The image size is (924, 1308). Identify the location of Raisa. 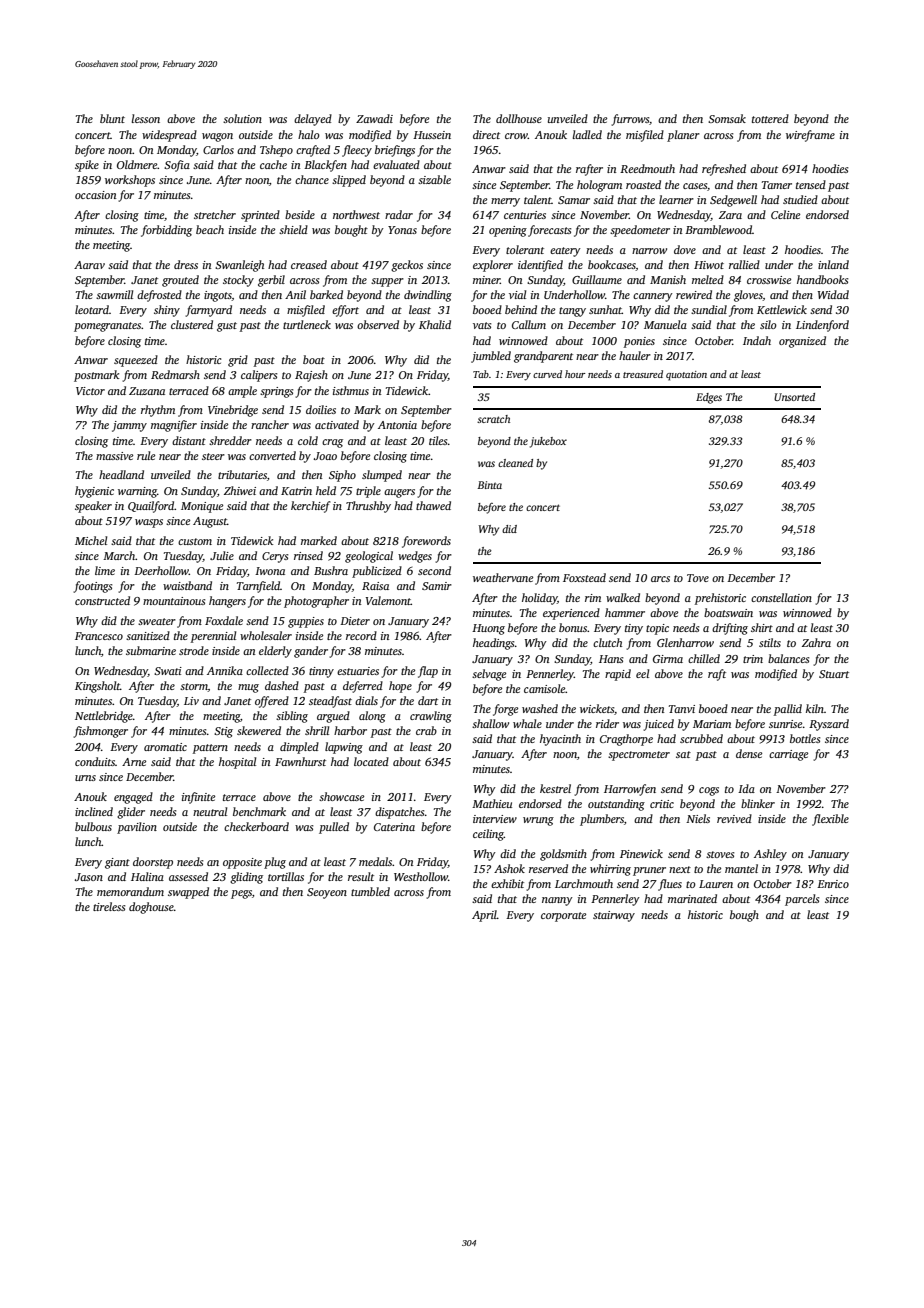
(375, 586).
